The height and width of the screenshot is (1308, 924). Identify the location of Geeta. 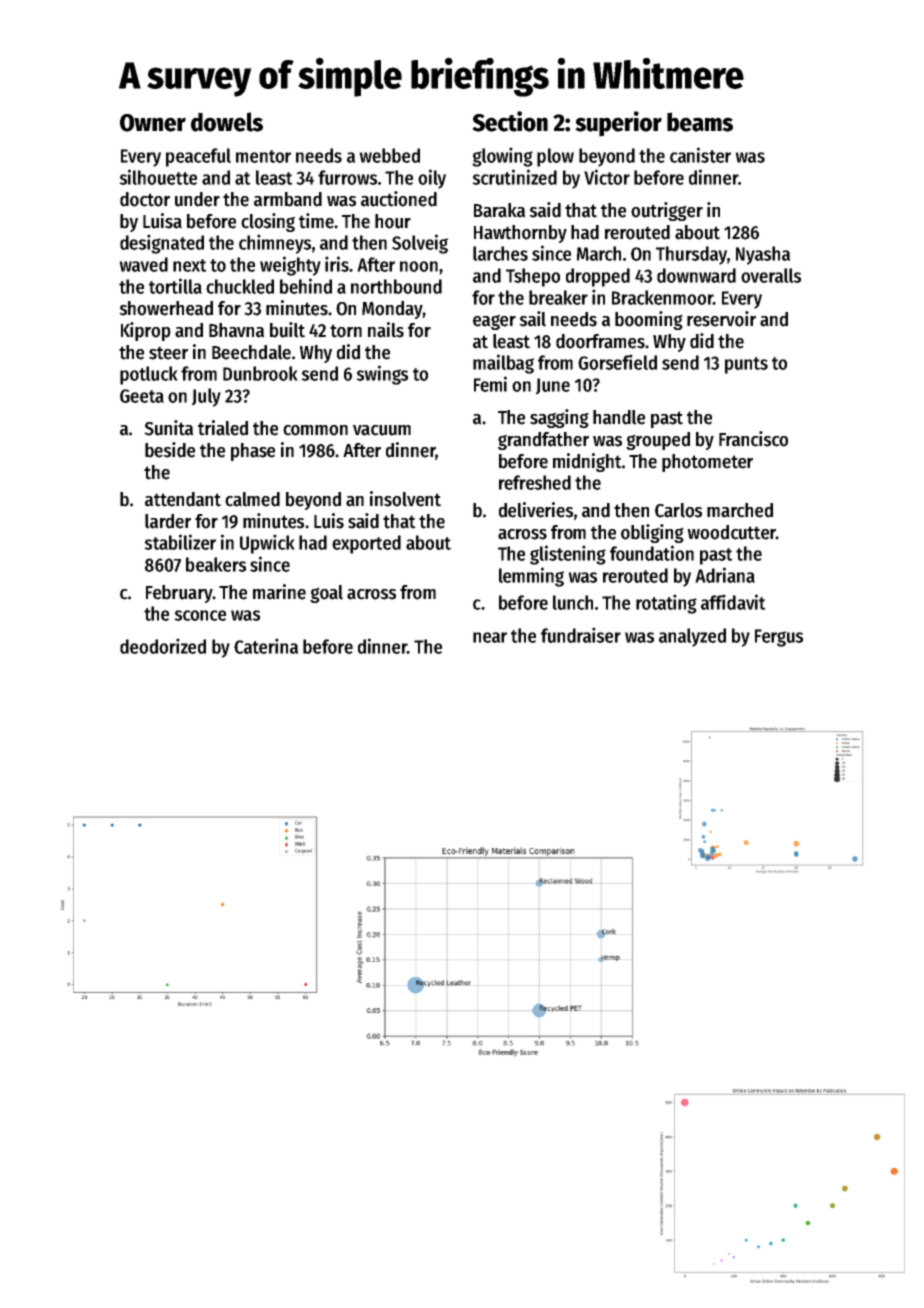
(142, 396).
